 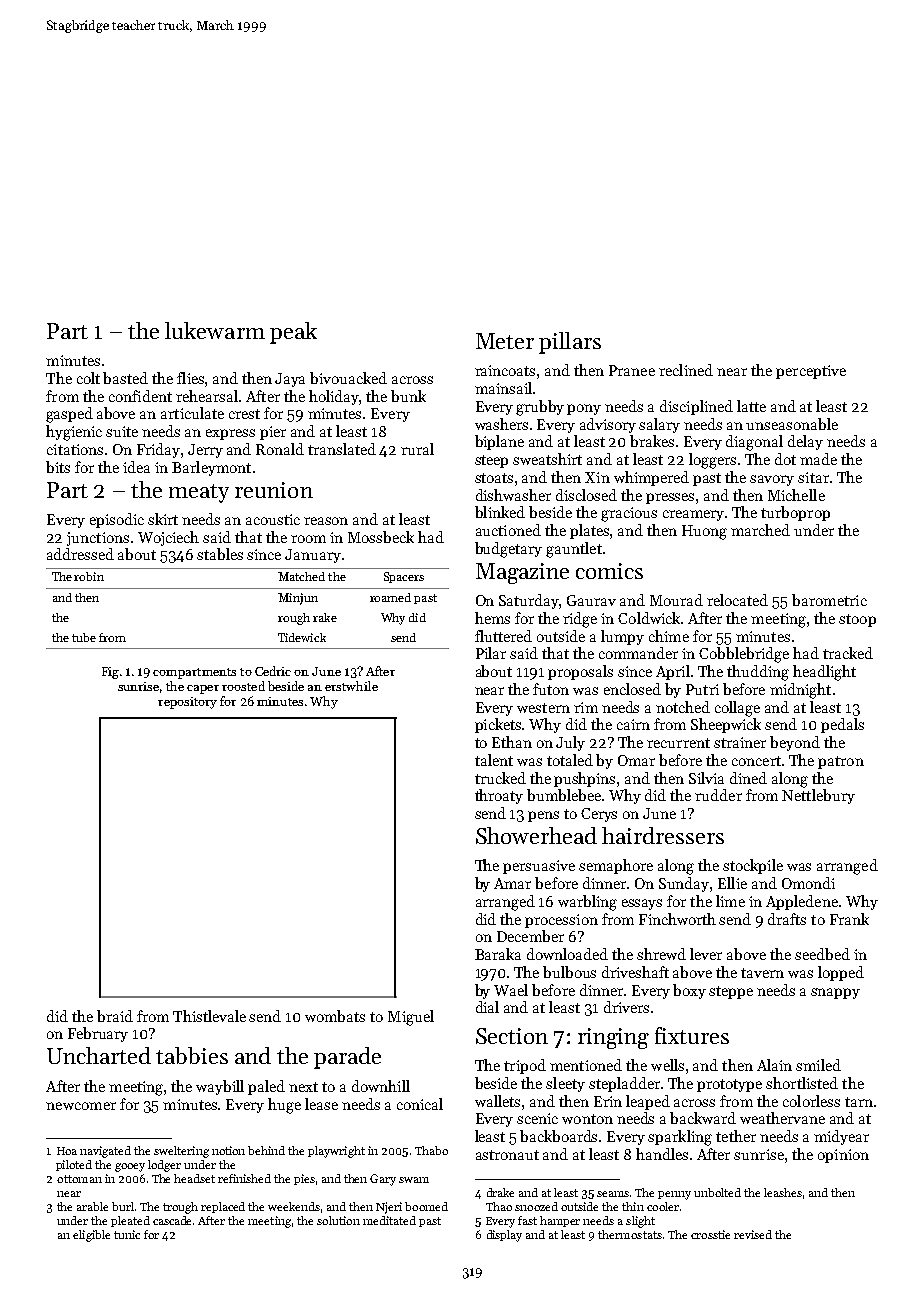 What do you see at coordinates (587, 1119) in the screenshot?
I see `wonton` at bounding box center [587, 1119].
